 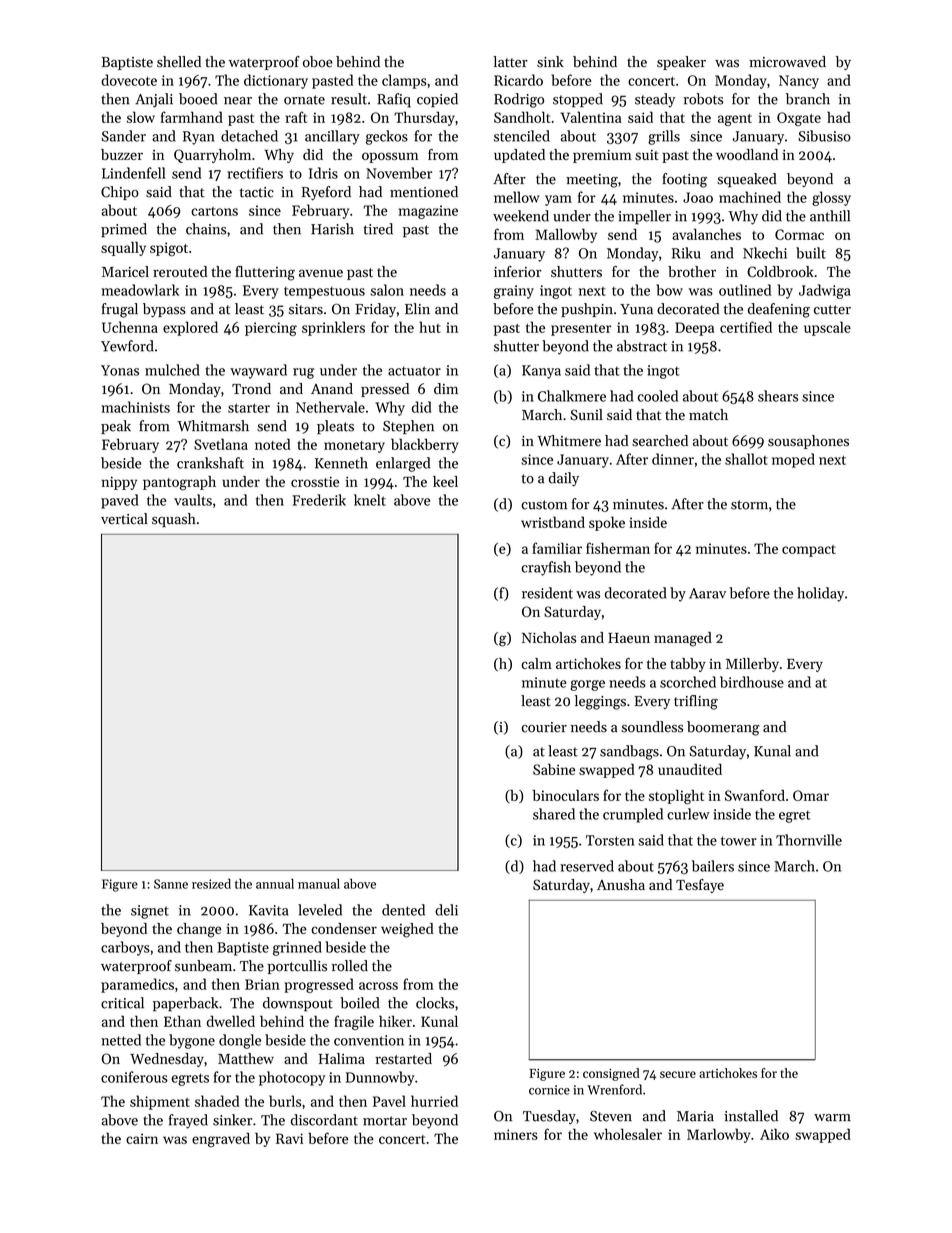 What do you see at coordinates (370, 500) in the document?
I see `knelt` at bounding box center [370, 500].
